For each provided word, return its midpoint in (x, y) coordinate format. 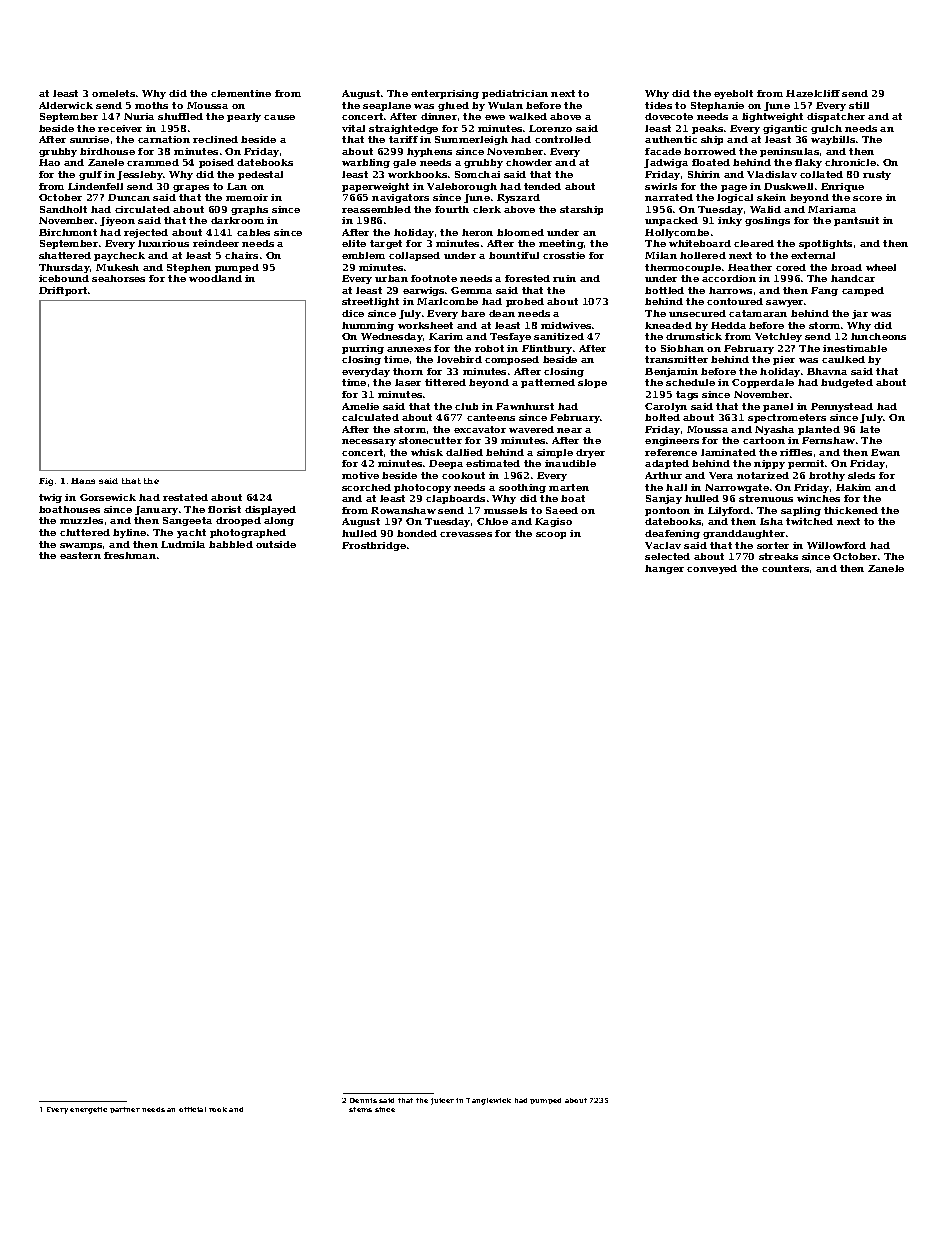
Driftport (63, 291)
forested (527, 278)
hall (676, 487)
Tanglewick (488, 1101)
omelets (113, 93)
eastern (80, 555)
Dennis (363, 1100)
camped (863, 291)
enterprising (445, 94)
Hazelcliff (813, 93)
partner (125, 1110)
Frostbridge (374, 546)
